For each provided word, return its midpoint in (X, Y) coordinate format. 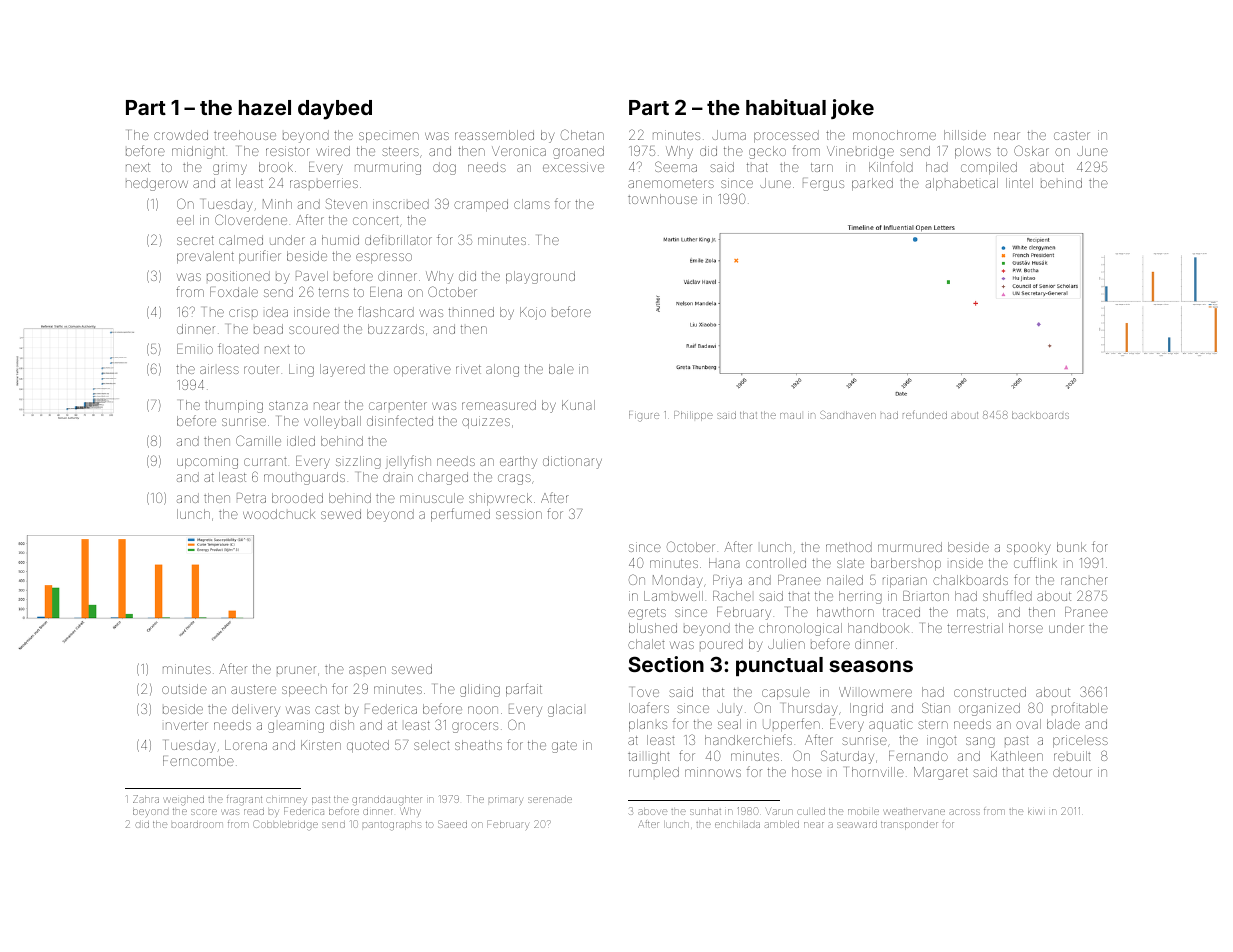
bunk (1071, 547)
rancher (1084, 581)
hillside (965, 135)
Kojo (533, 313)
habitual (786, 107)
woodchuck (279, 514)
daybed (335, 110)
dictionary (572, 462)
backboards (1040, 415)
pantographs (392, 826)
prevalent (205, 257)
